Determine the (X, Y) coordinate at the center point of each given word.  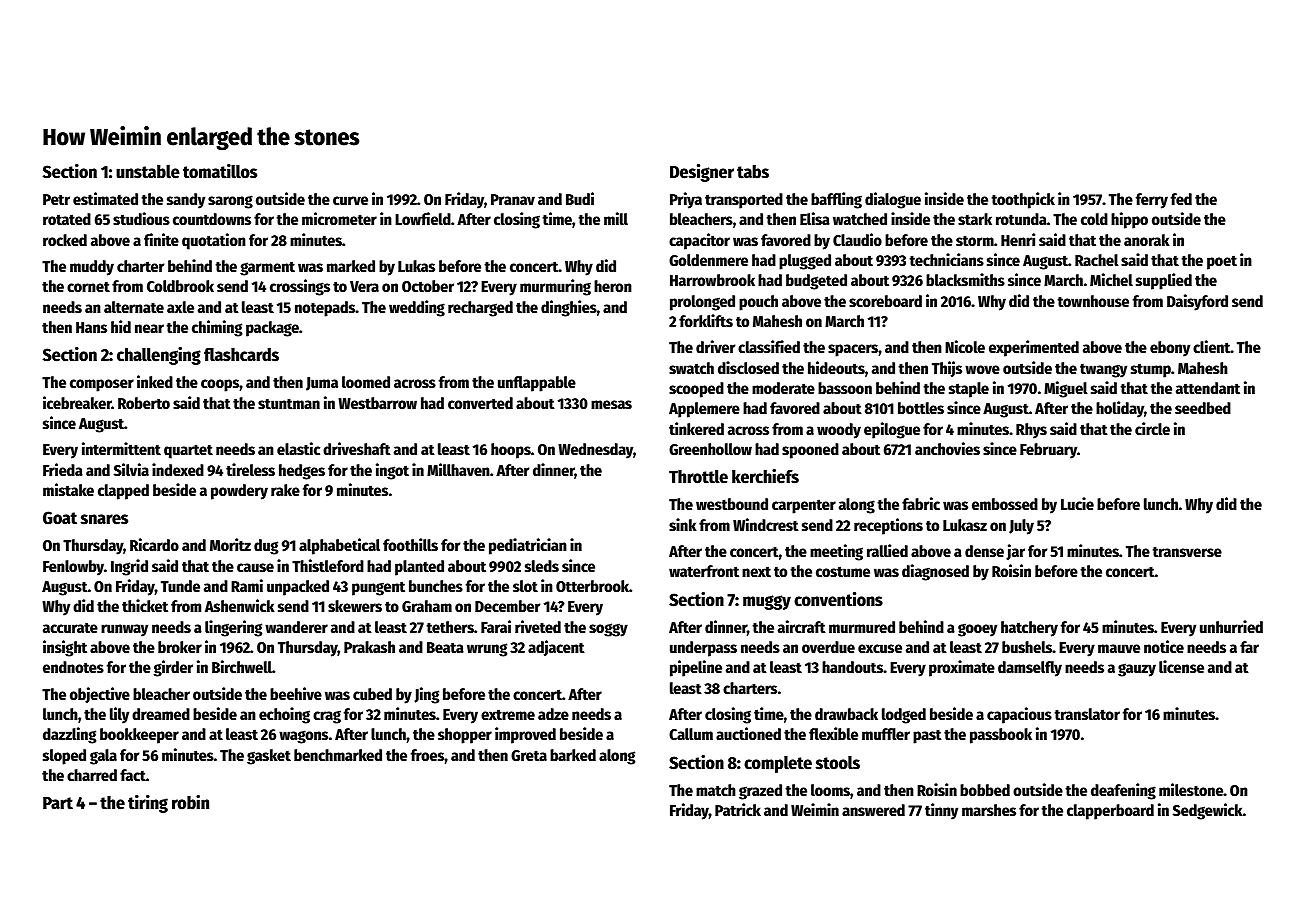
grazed (760, 792)
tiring (148, 804)
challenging (159, 356)
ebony (1170, 349)
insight (65, 648)
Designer (702, 173)
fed (1181, 199)
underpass (703, 649)
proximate (962, 668)
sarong (230, 202)
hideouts (836, 367)
